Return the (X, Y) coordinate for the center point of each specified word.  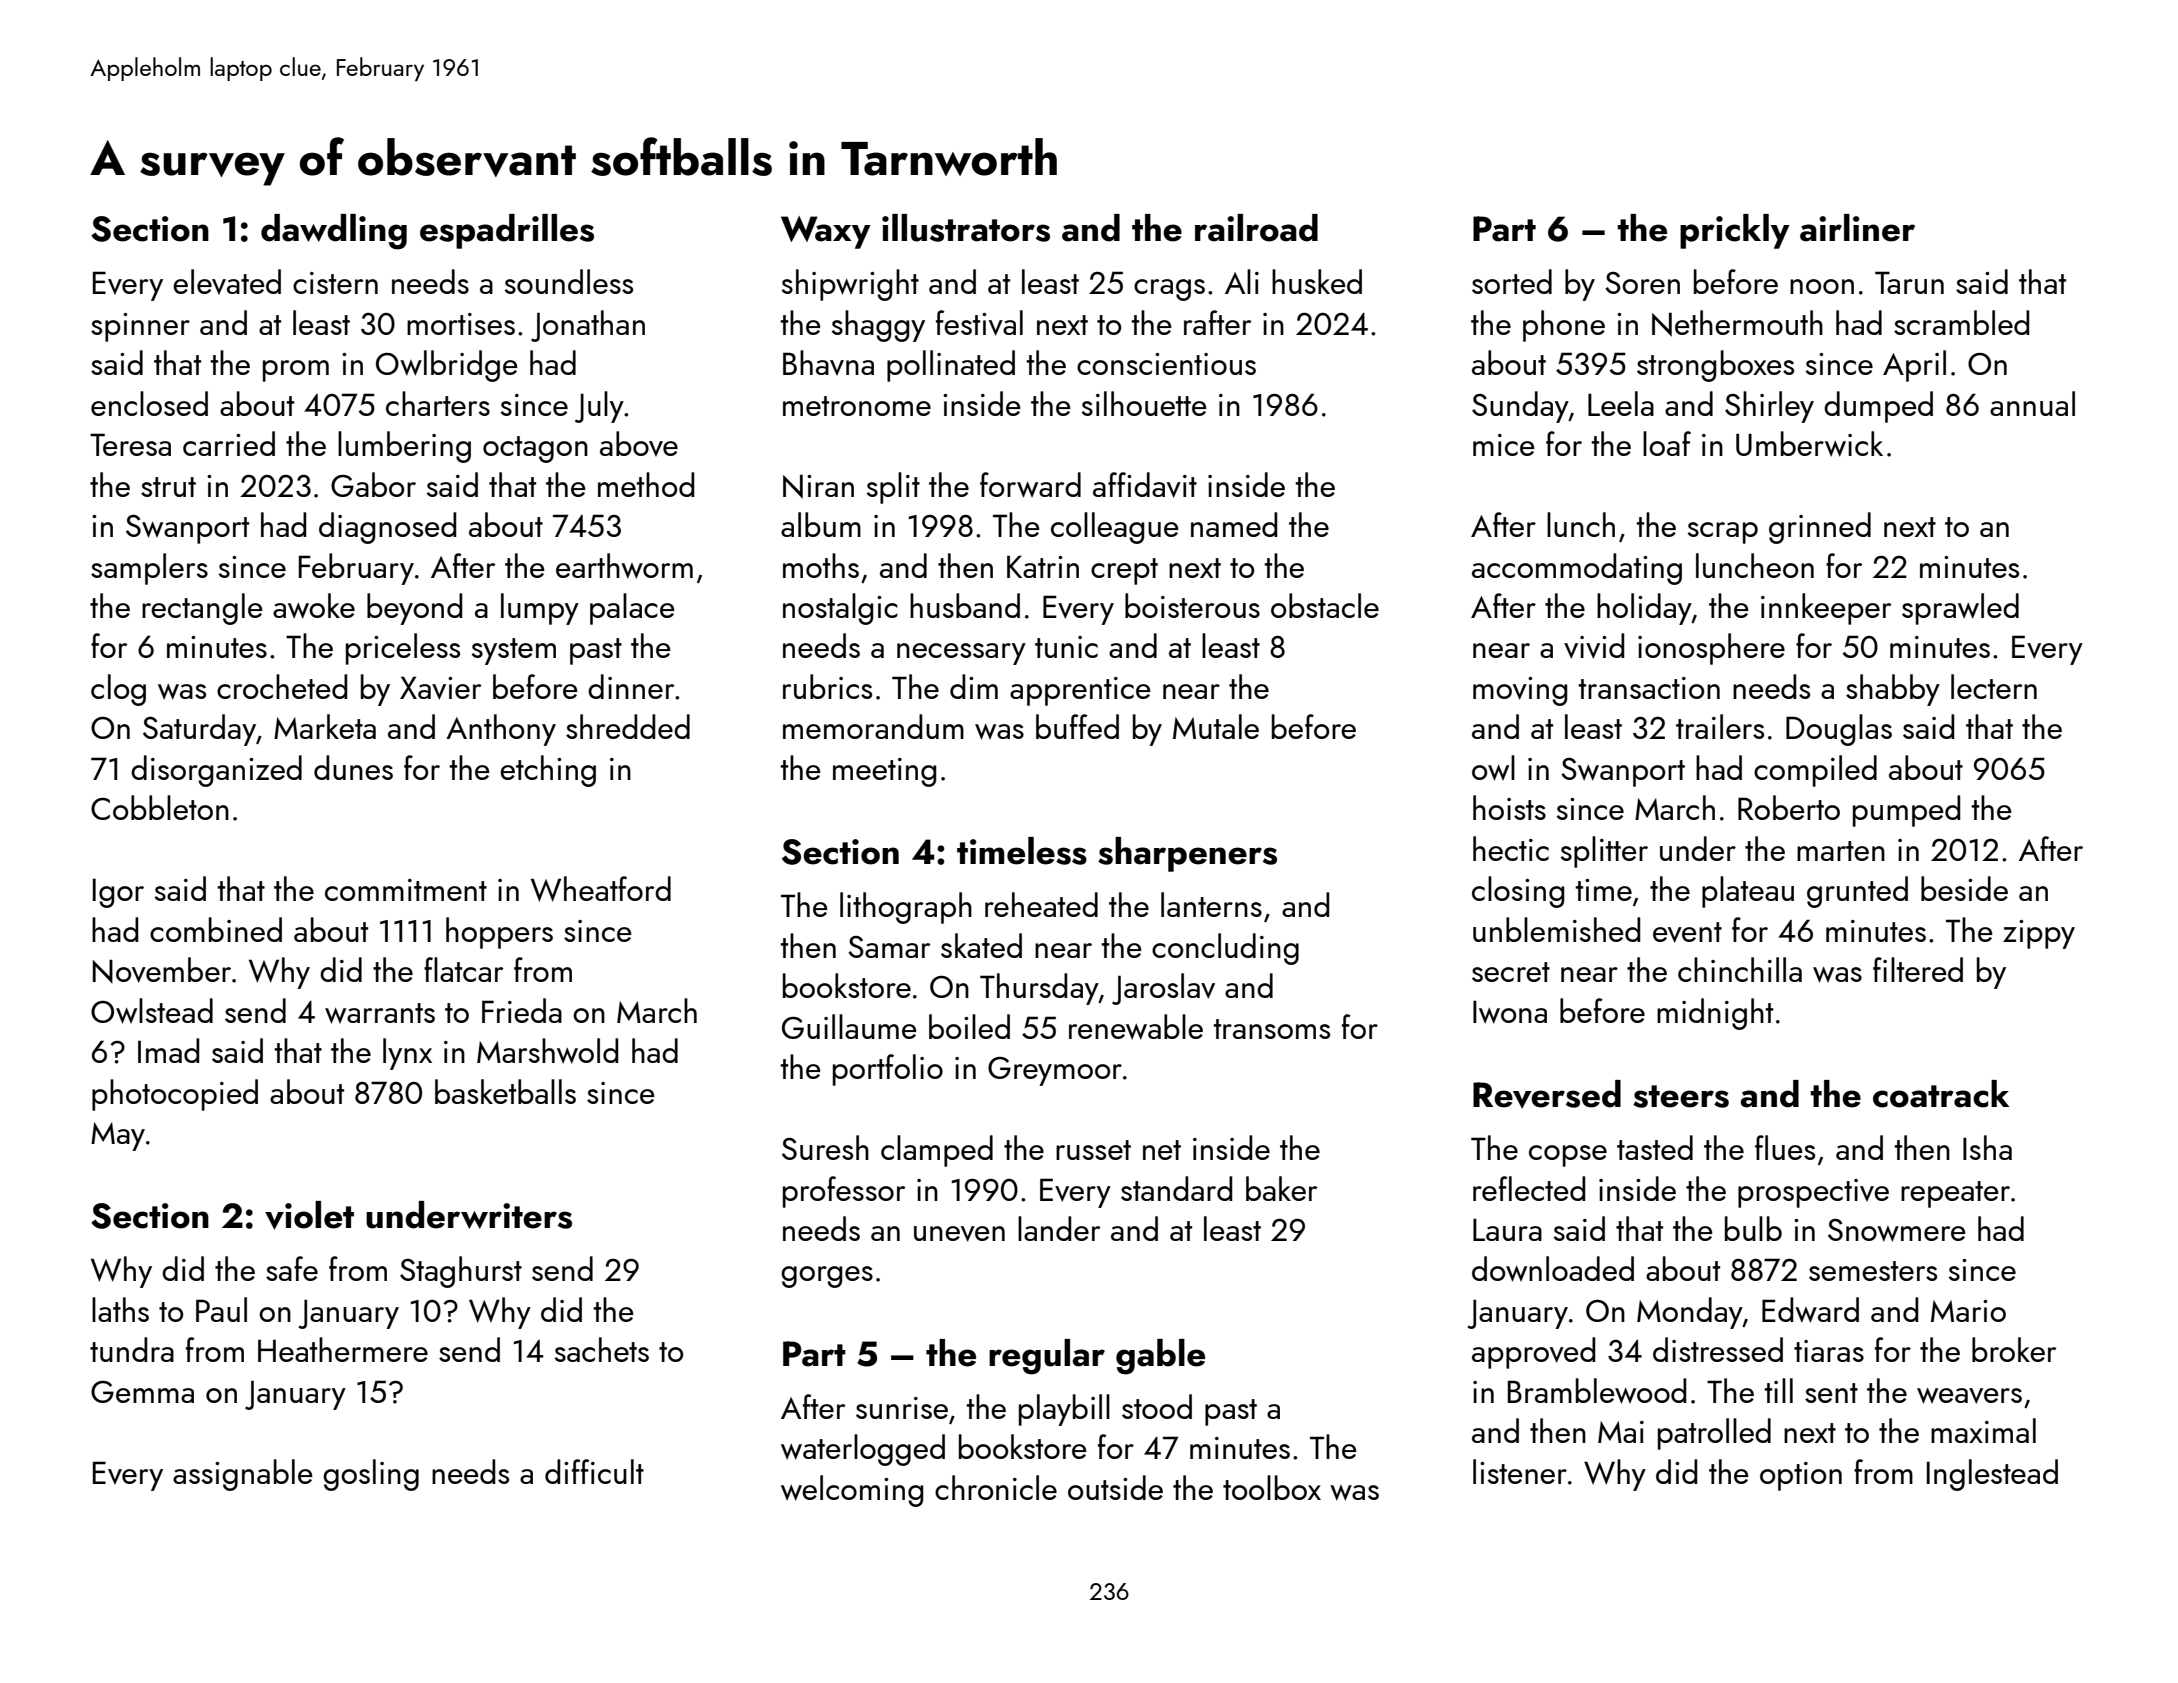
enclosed (149, 403)
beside (1964, 888)
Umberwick (1809, 444)
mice (1504, 445)
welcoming (852, 1491)
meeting (884, 772)
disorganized (216, 771)
